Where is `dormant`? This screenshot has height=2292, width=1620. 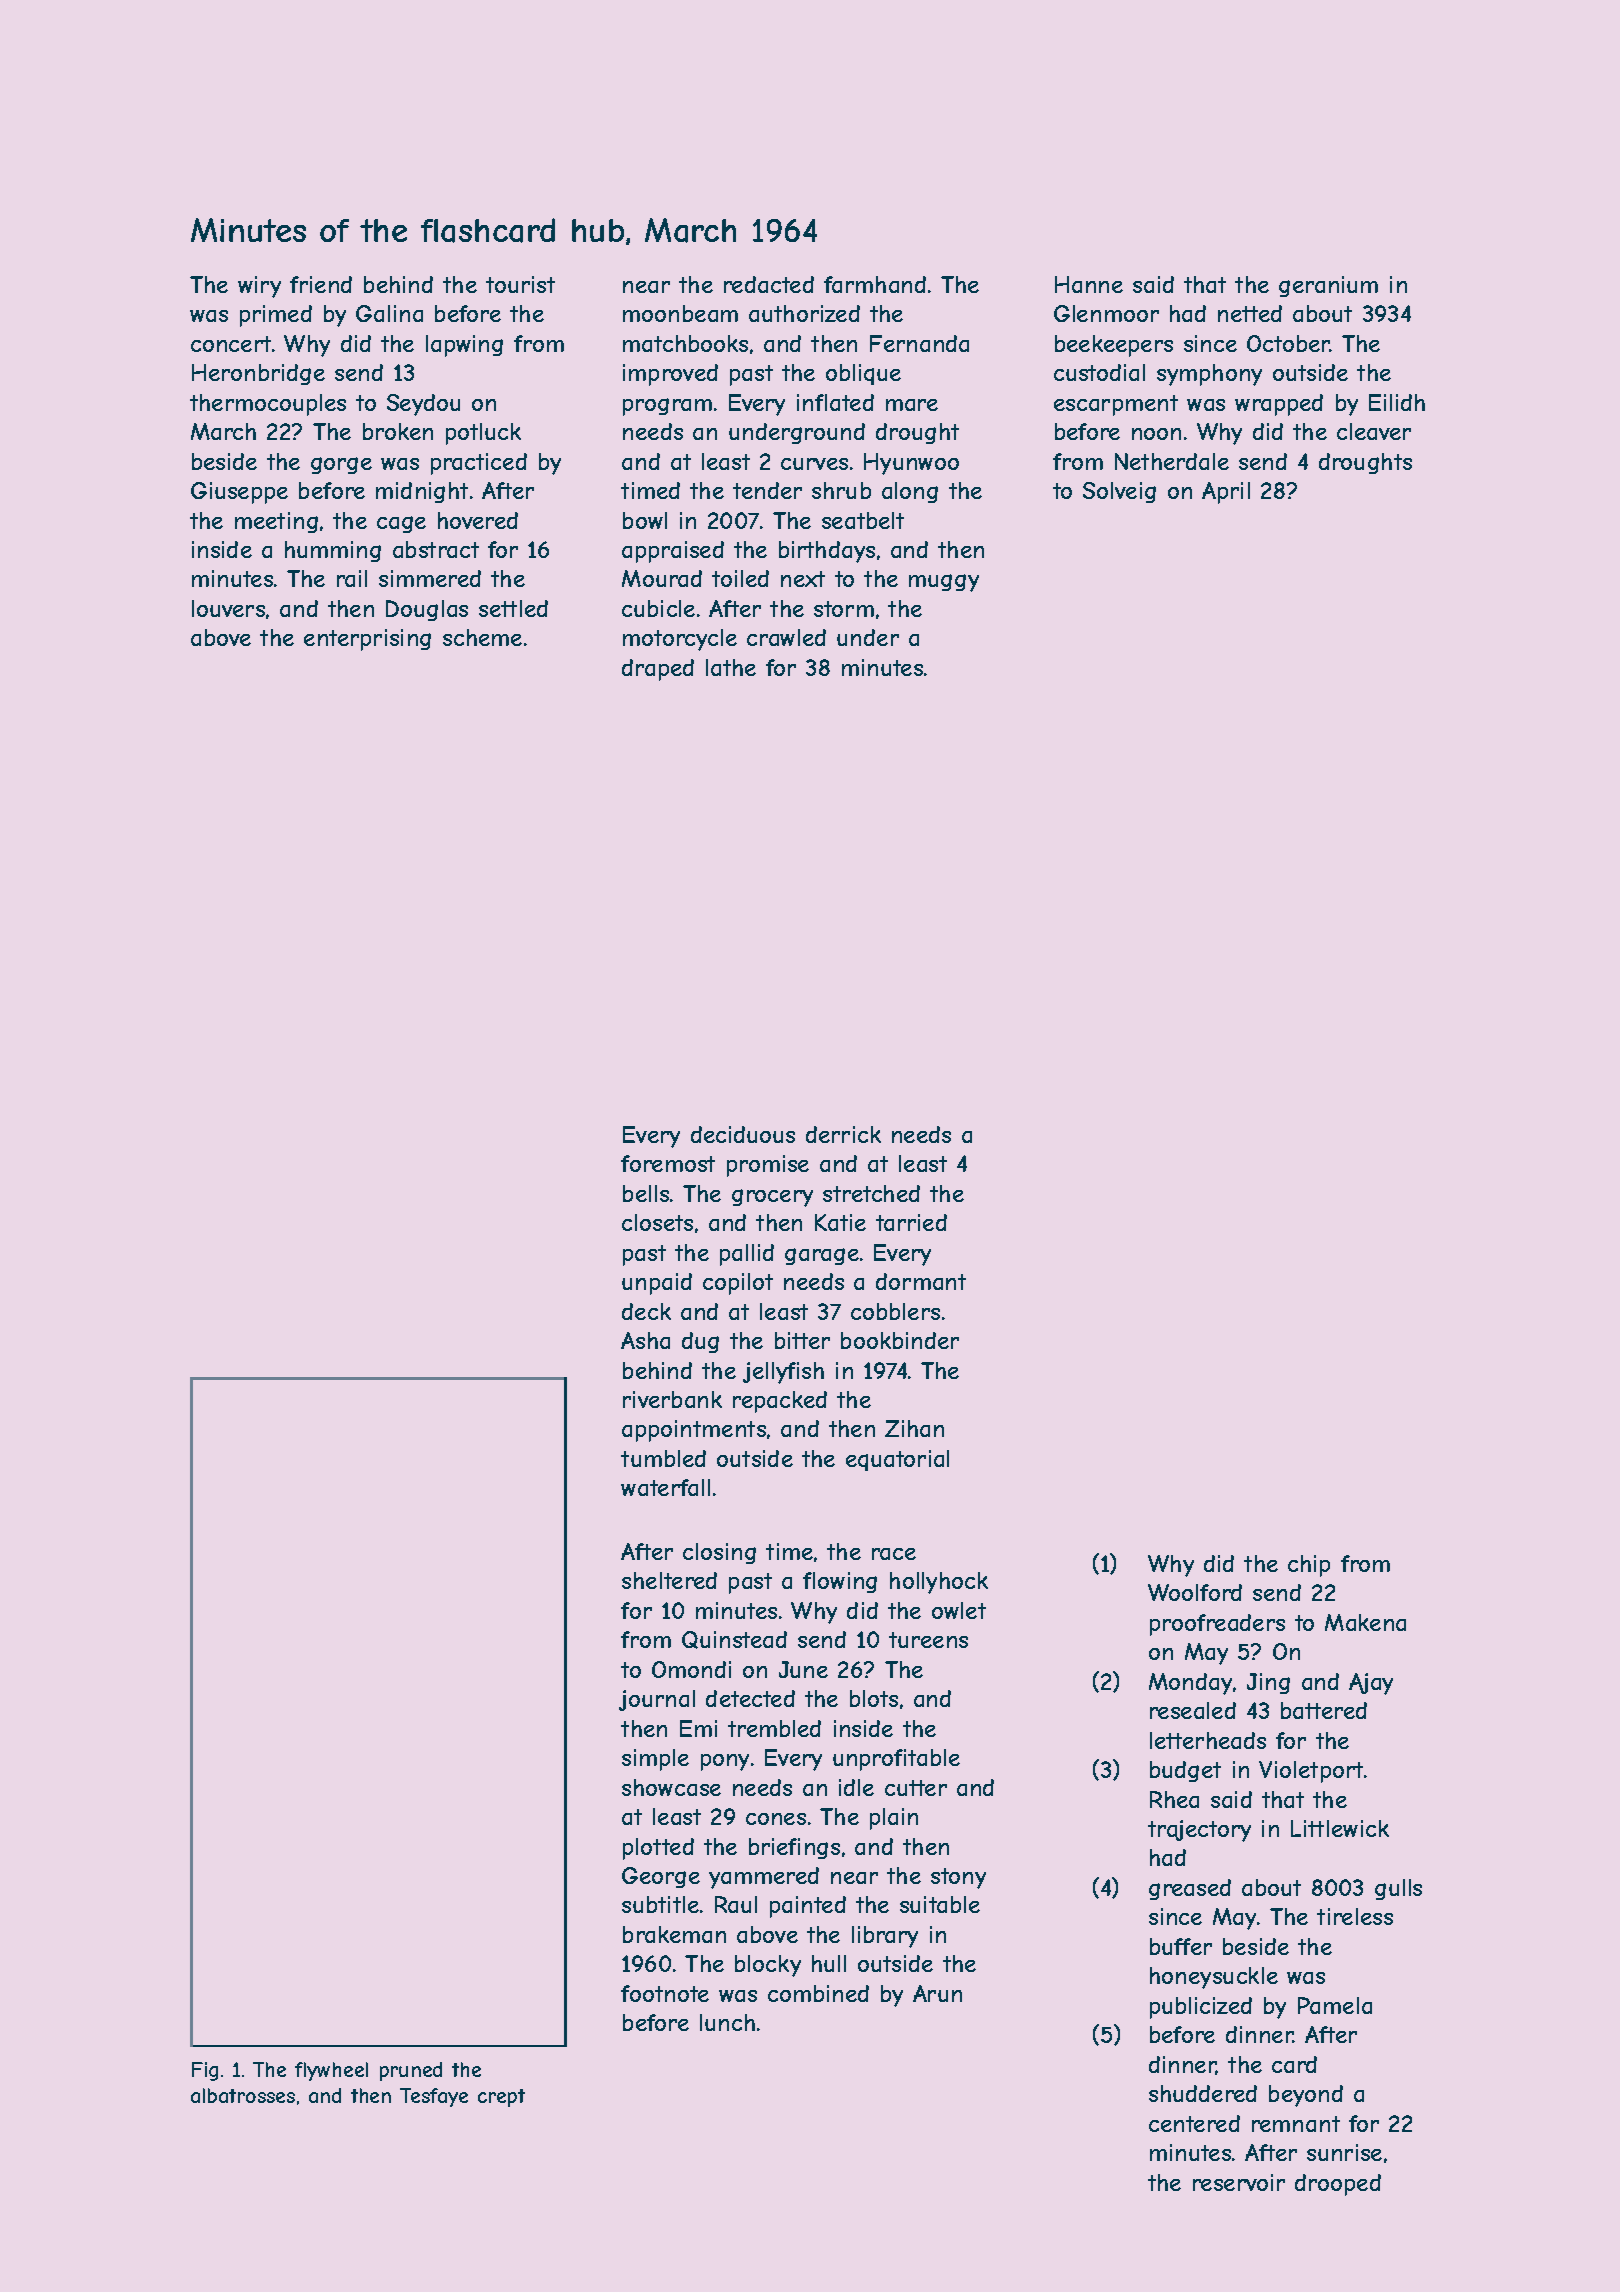 dormant is located at coordinates (921, 1281).
